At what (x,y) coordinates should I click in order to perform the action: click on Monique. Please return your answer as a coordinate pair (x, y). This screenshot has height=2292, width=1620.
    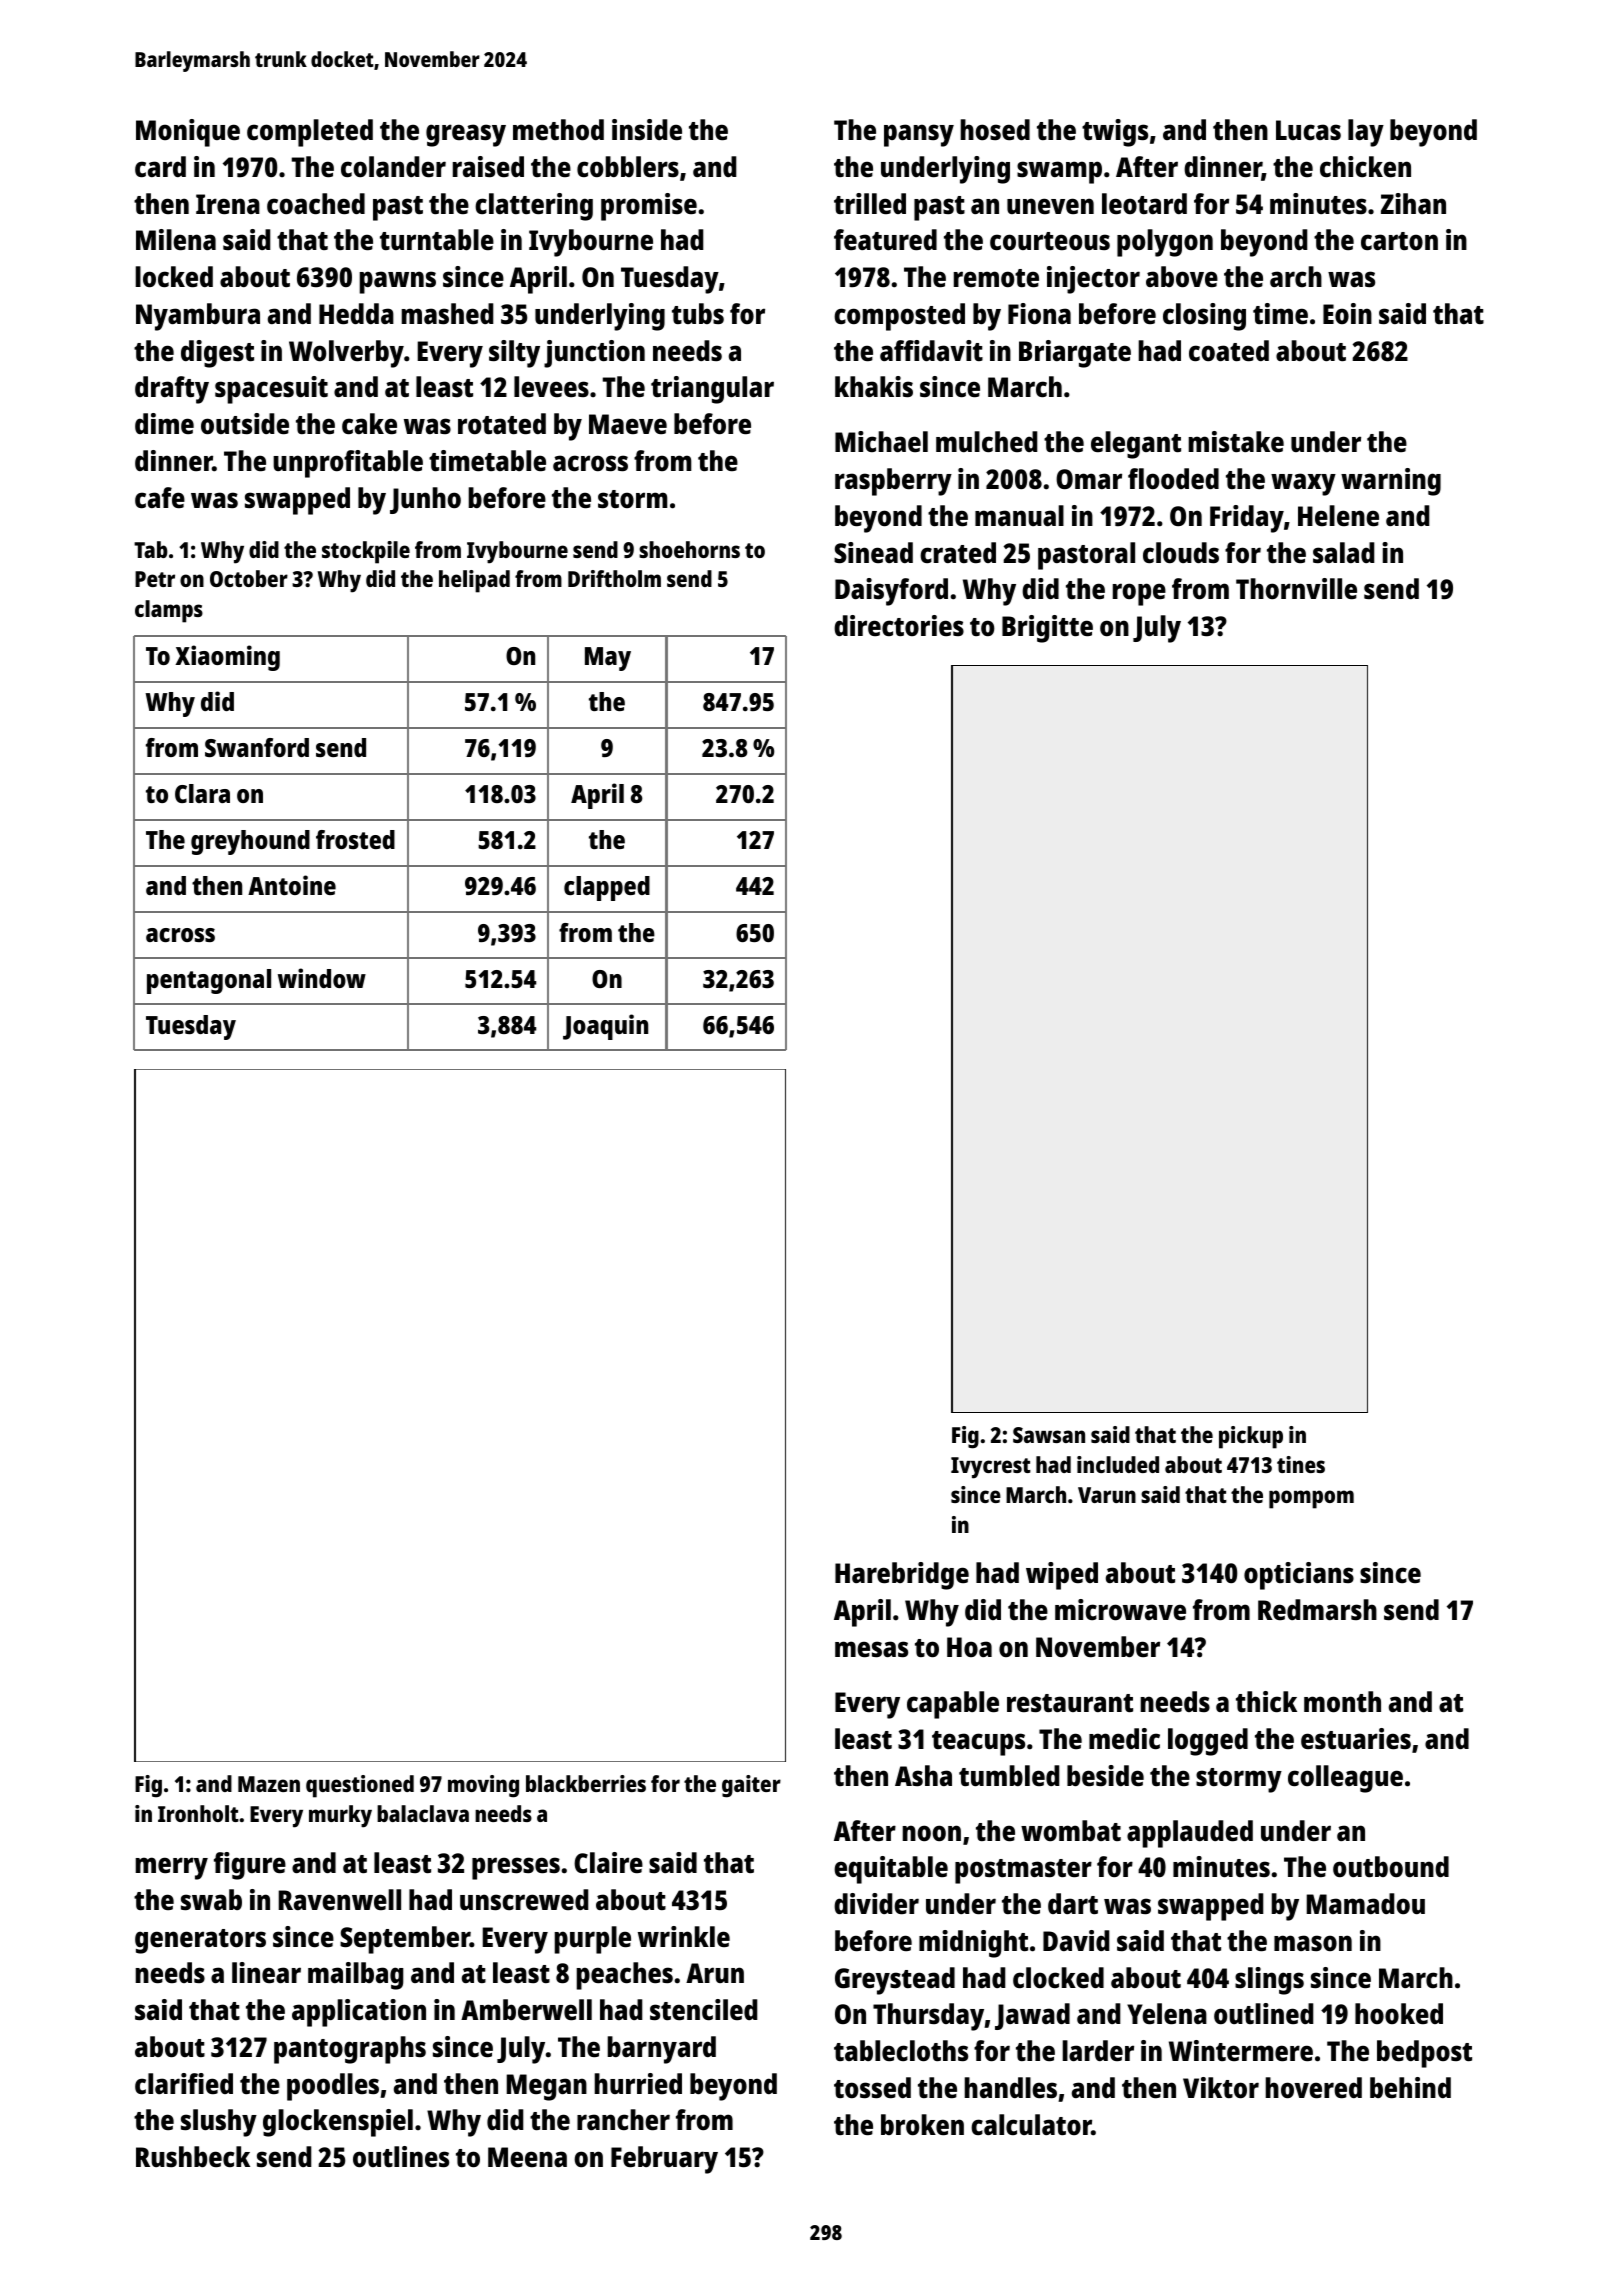
    Looking at the image, I should click on (188, 133).
